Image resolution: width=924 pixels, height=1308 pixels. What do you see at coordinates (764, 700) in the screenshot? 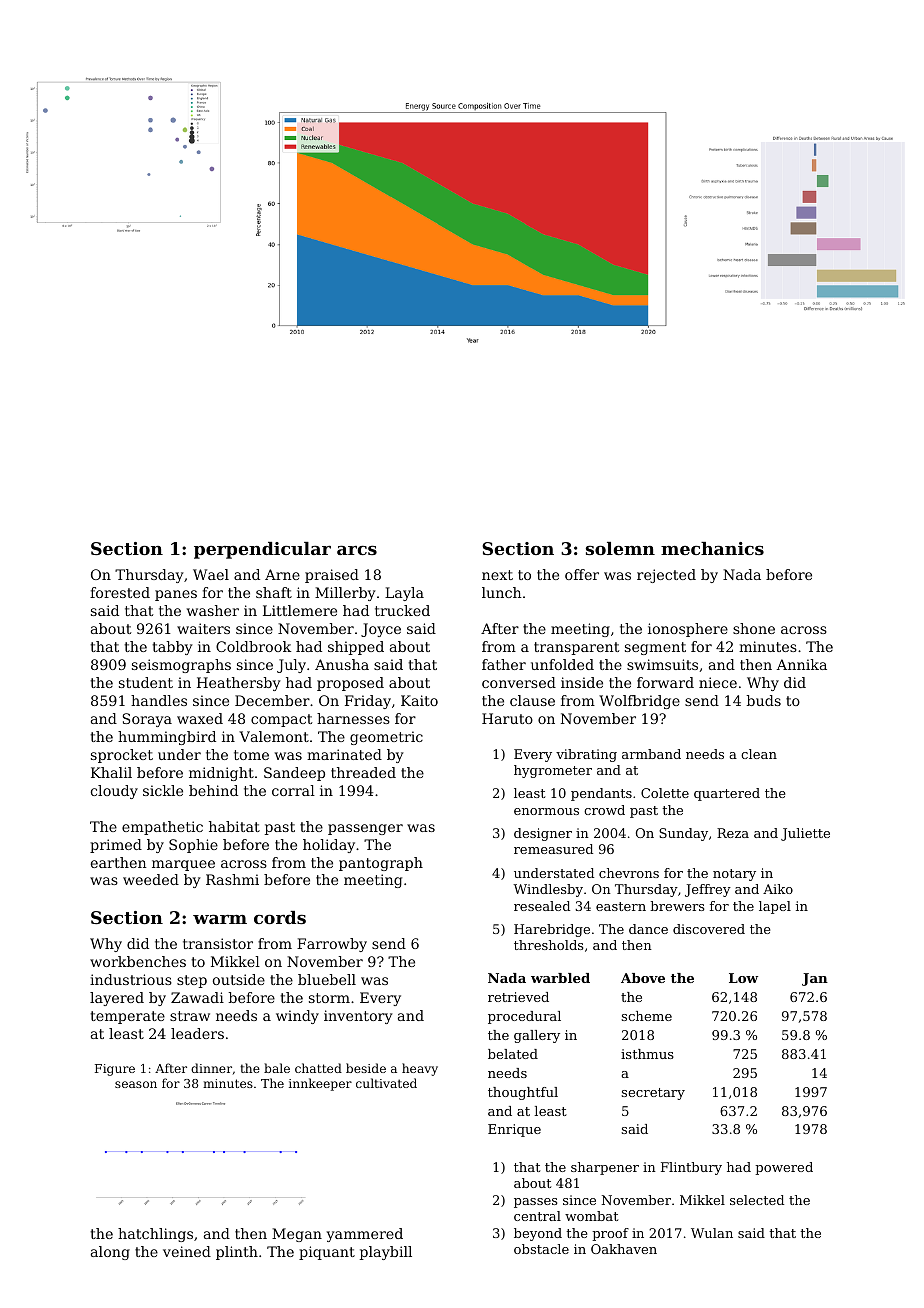
I see `buds` at bounding box center [764, 700].
